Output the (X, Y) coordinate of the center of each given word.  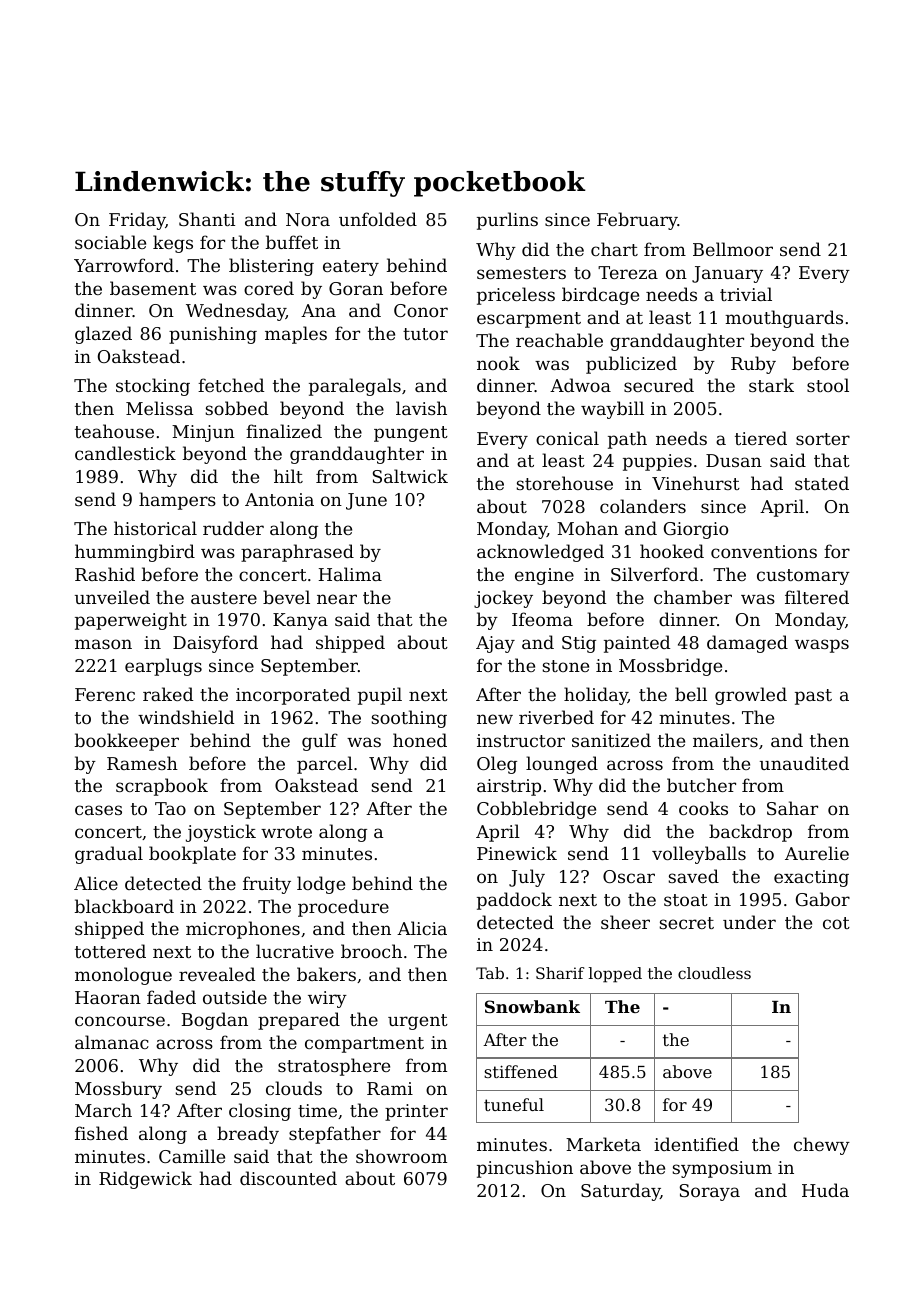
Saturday (620, 1192)
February (637, 221)
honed (420, 740)
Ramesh (142, 763)
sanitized (611, 740)
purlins (507, 221)
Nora (308, 219)
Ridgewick (145, 1180)
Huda (825, 1190)
